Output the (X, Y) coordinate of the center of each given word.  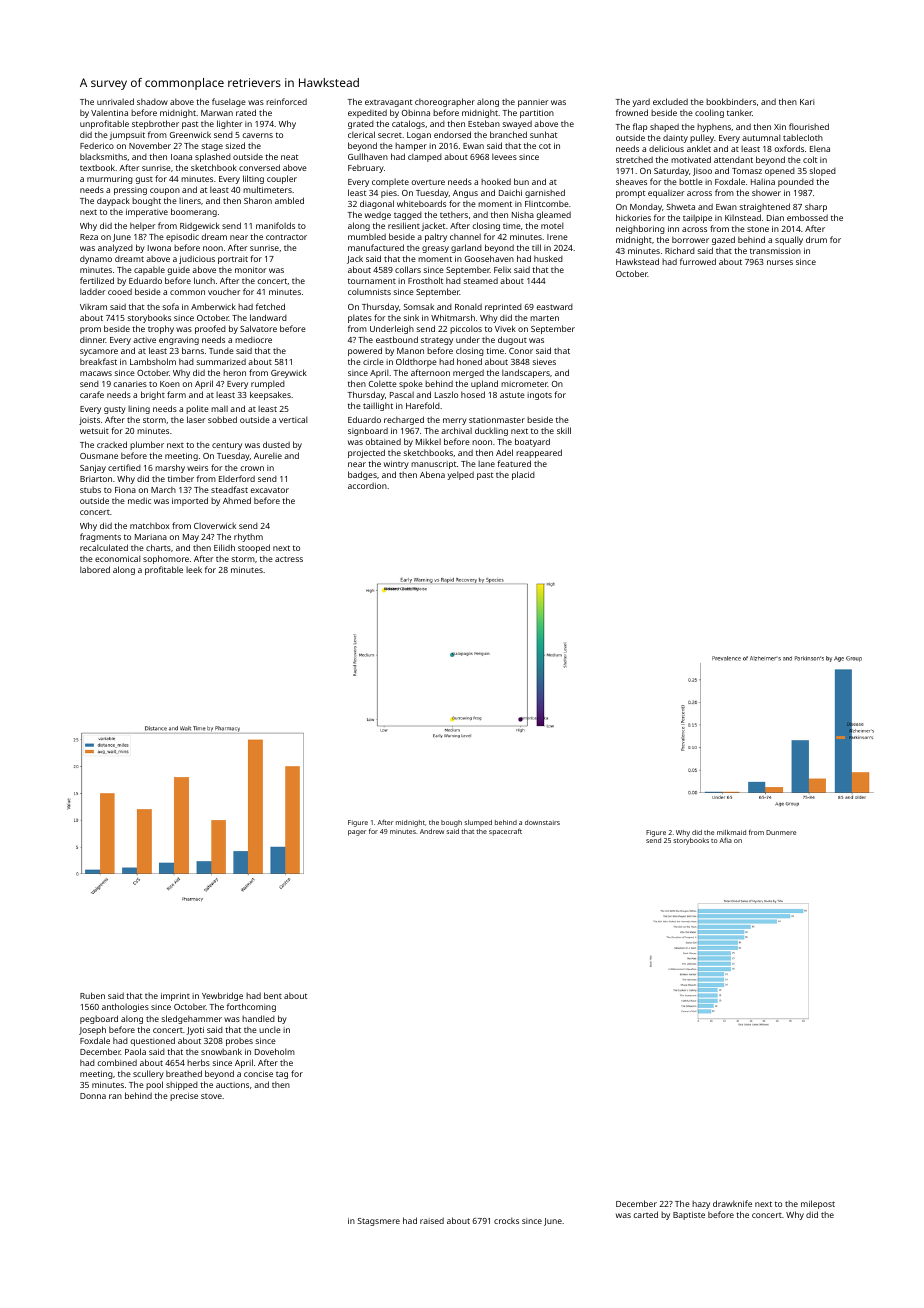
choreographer (445, 102)
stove (211, 1096)
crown (252, 468)
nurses (780, 262)
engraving (179, 341)
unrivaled (115, 101)
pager (357, 833)
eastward (555, 307)
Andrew (432, 831)
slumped (478, 823)
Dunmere (781, 832)
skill (564, 430)
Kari (807, 102)
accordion (367, 485)
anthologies (125, 1007)
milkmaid (731, 832)
